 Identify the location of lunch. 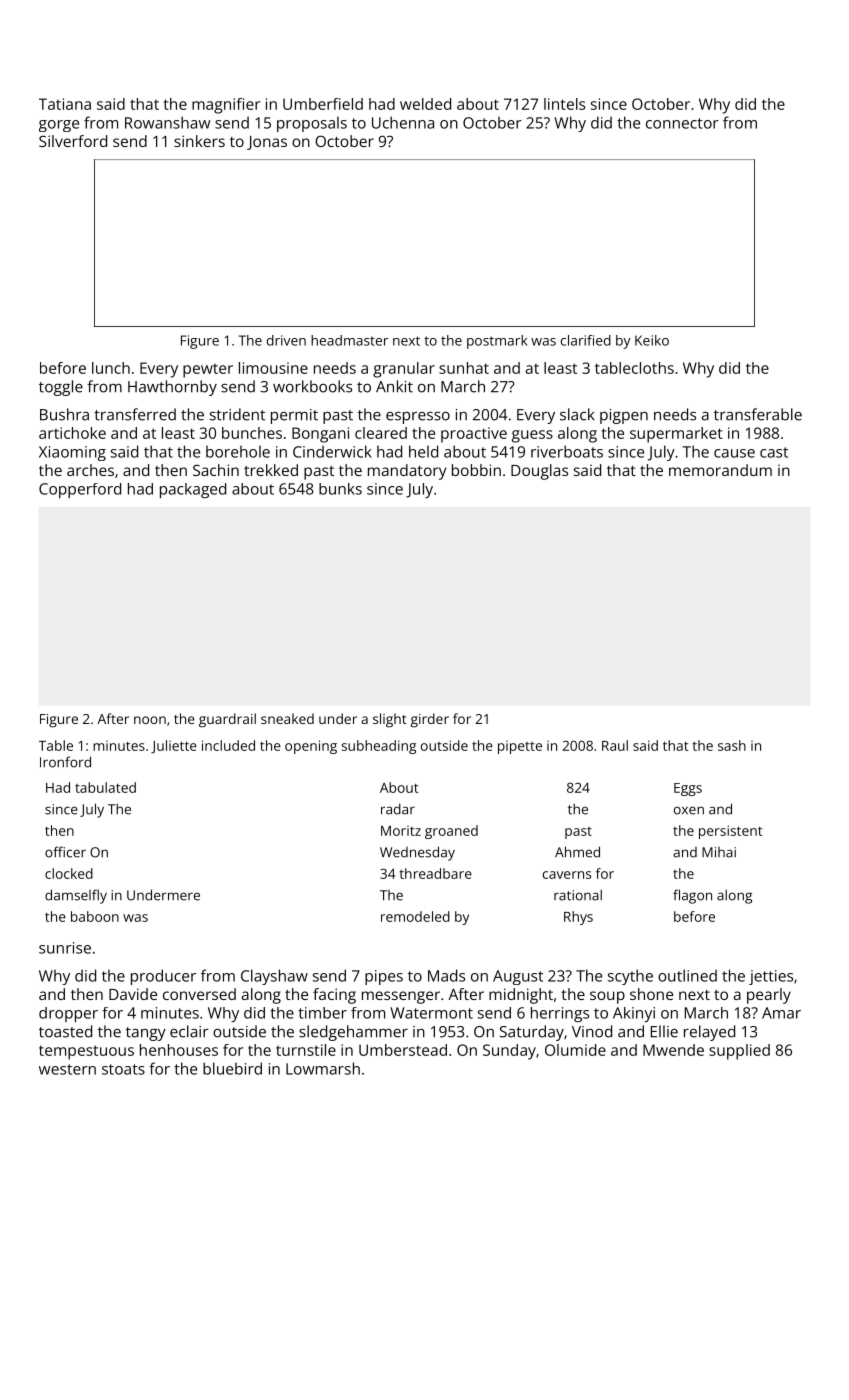
(111, 368).
